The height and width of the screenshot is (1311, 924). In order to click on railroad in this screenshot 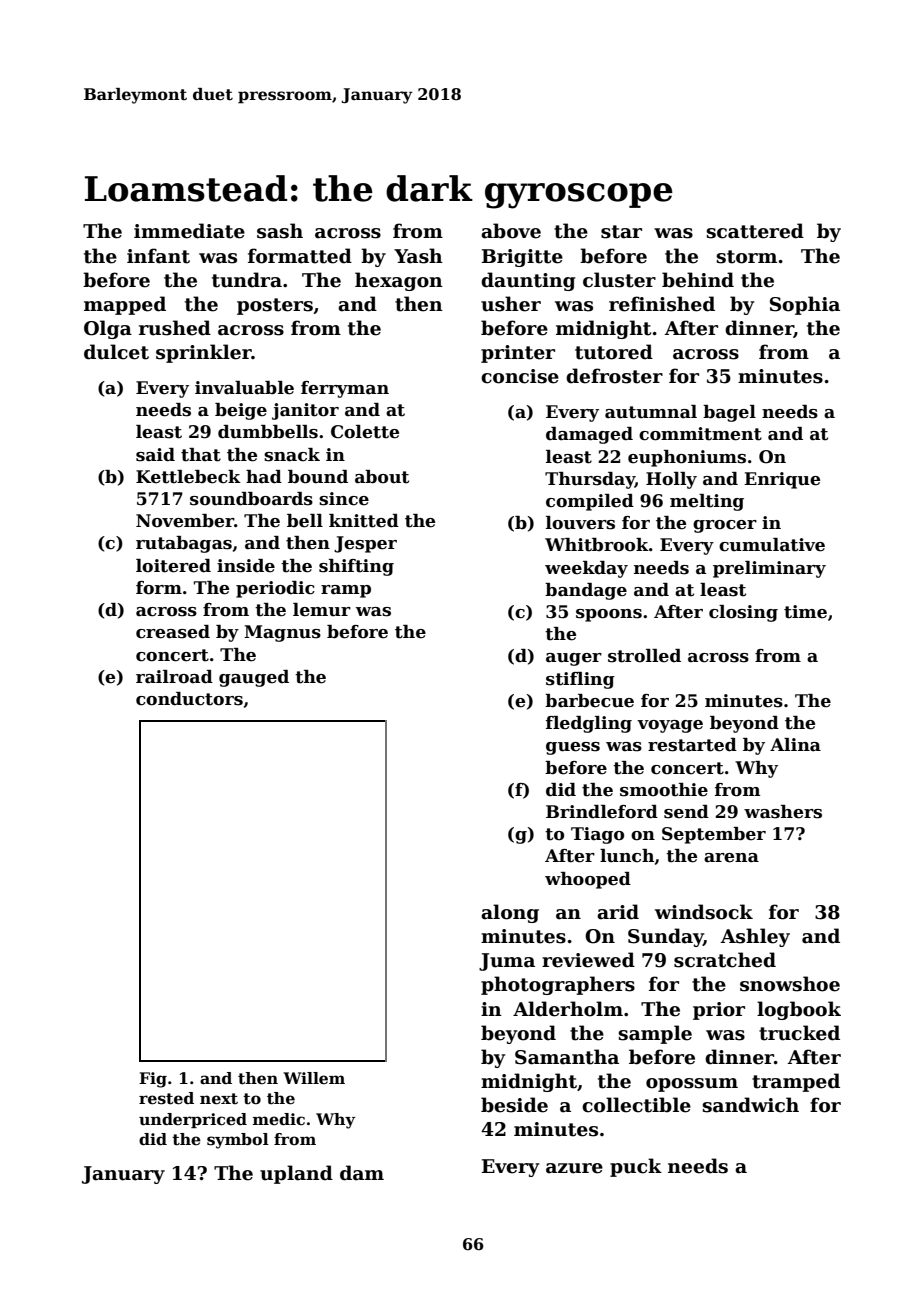, I will do `click(174, 677)`.
